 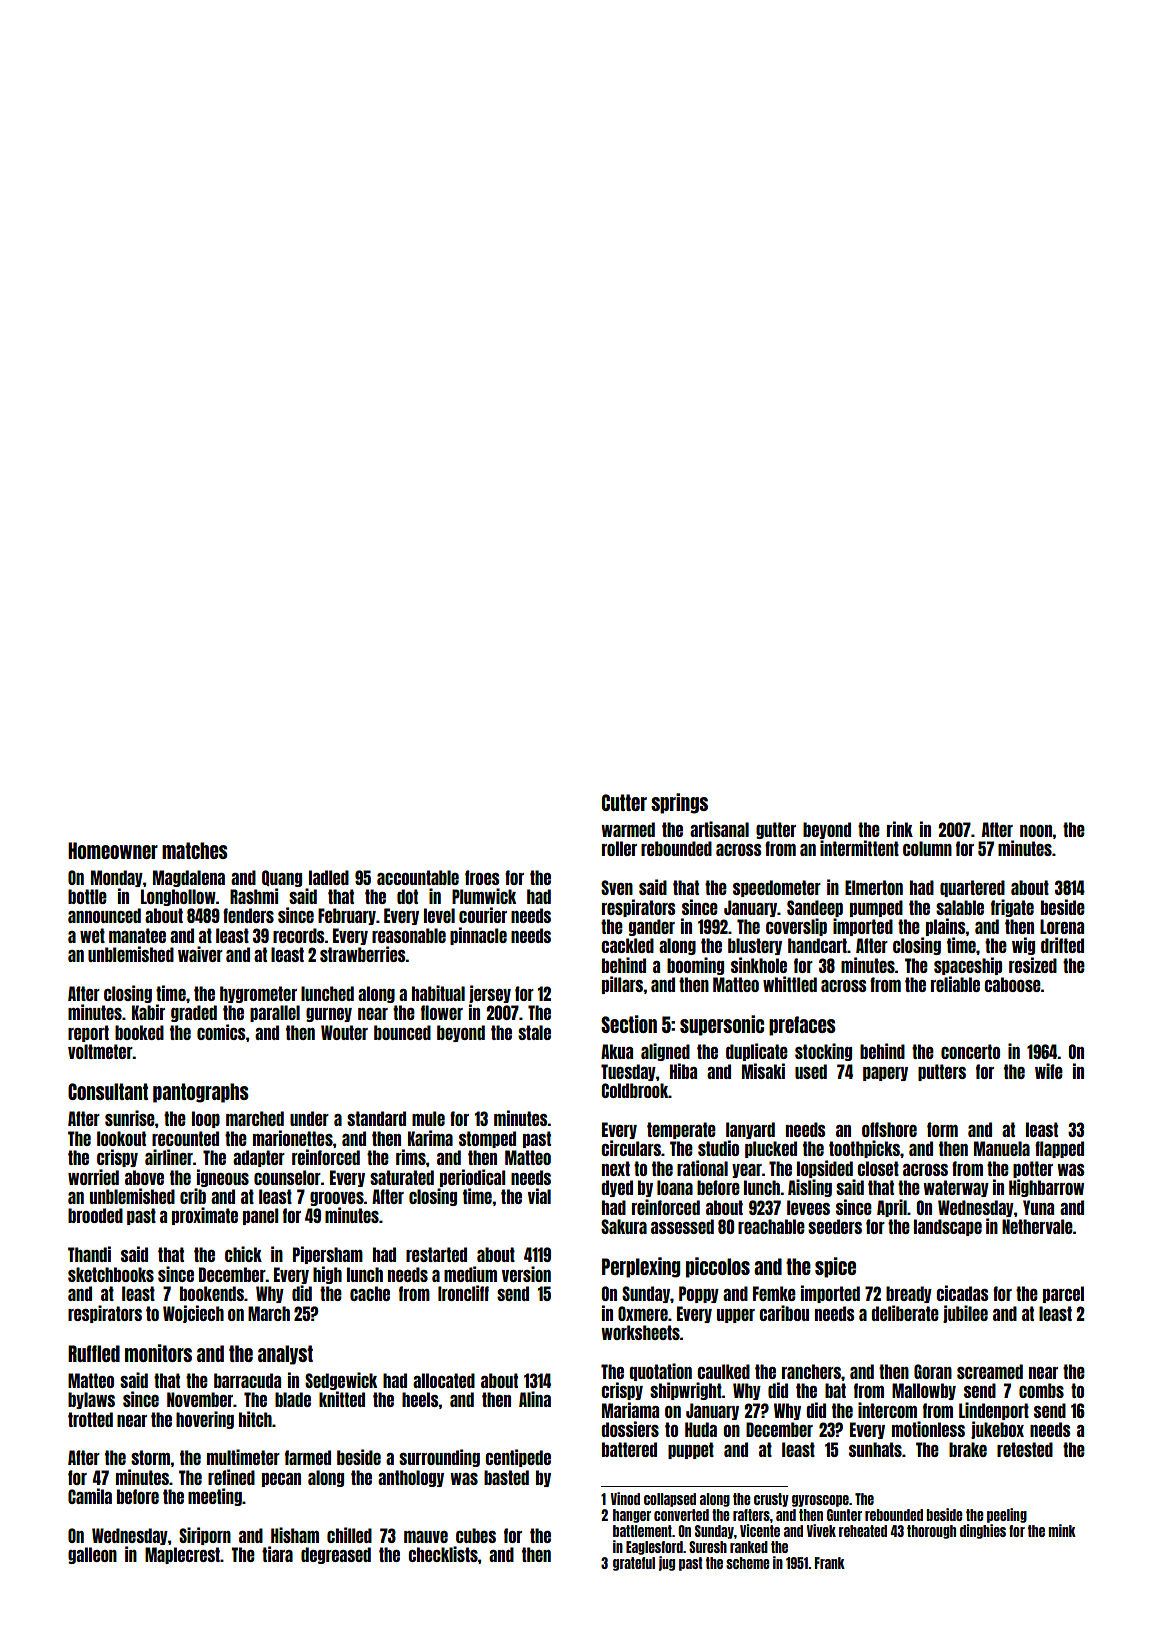 What do you see at coordinates (418, 877) in the screenshot?
I see `accountable` at bounding box center [418, 877].
